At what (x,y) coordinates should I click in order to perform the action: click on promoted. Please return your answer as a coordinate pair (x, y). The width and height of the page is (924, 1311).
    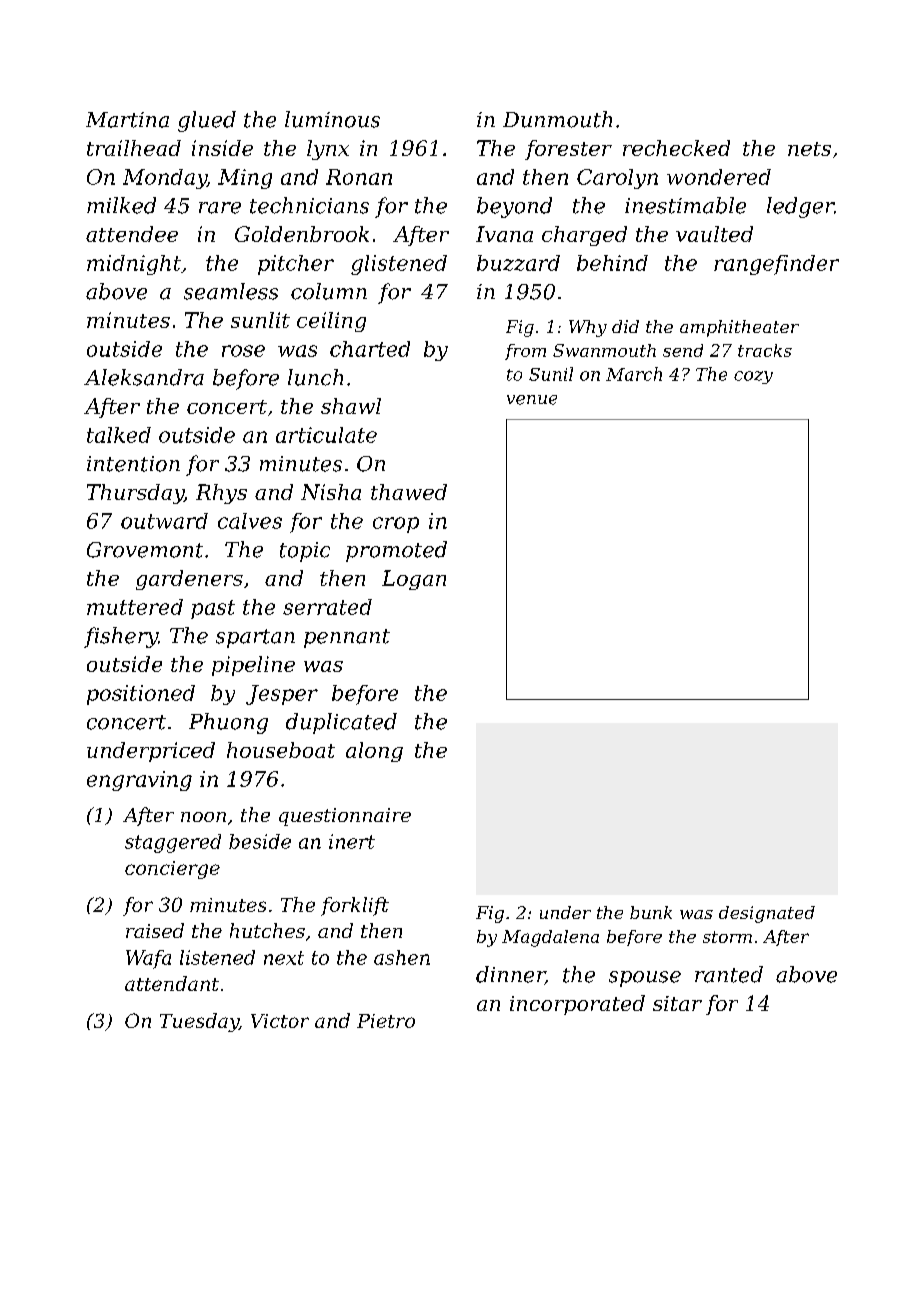
    Looking at the image, I should click on (396, 551).
